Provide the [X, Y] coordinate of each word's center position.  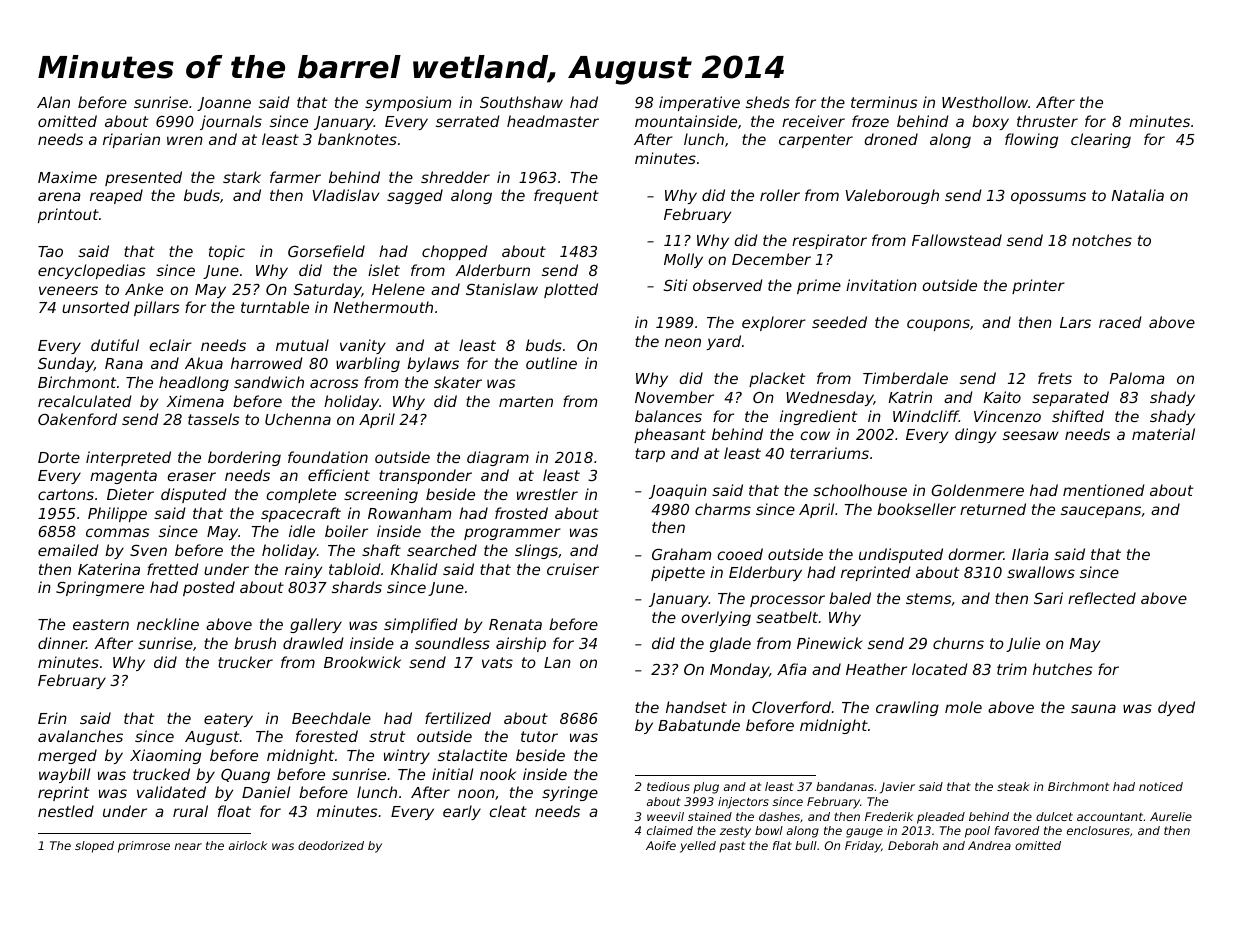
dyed [1176, 708]
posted [209, 588]
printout [68, 215]
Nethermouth [383, 307]
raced [1120, 322]
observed [728, 285]
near [188, 846]
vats [497, 662]
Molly [683, 260]
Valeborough [892, 196]
